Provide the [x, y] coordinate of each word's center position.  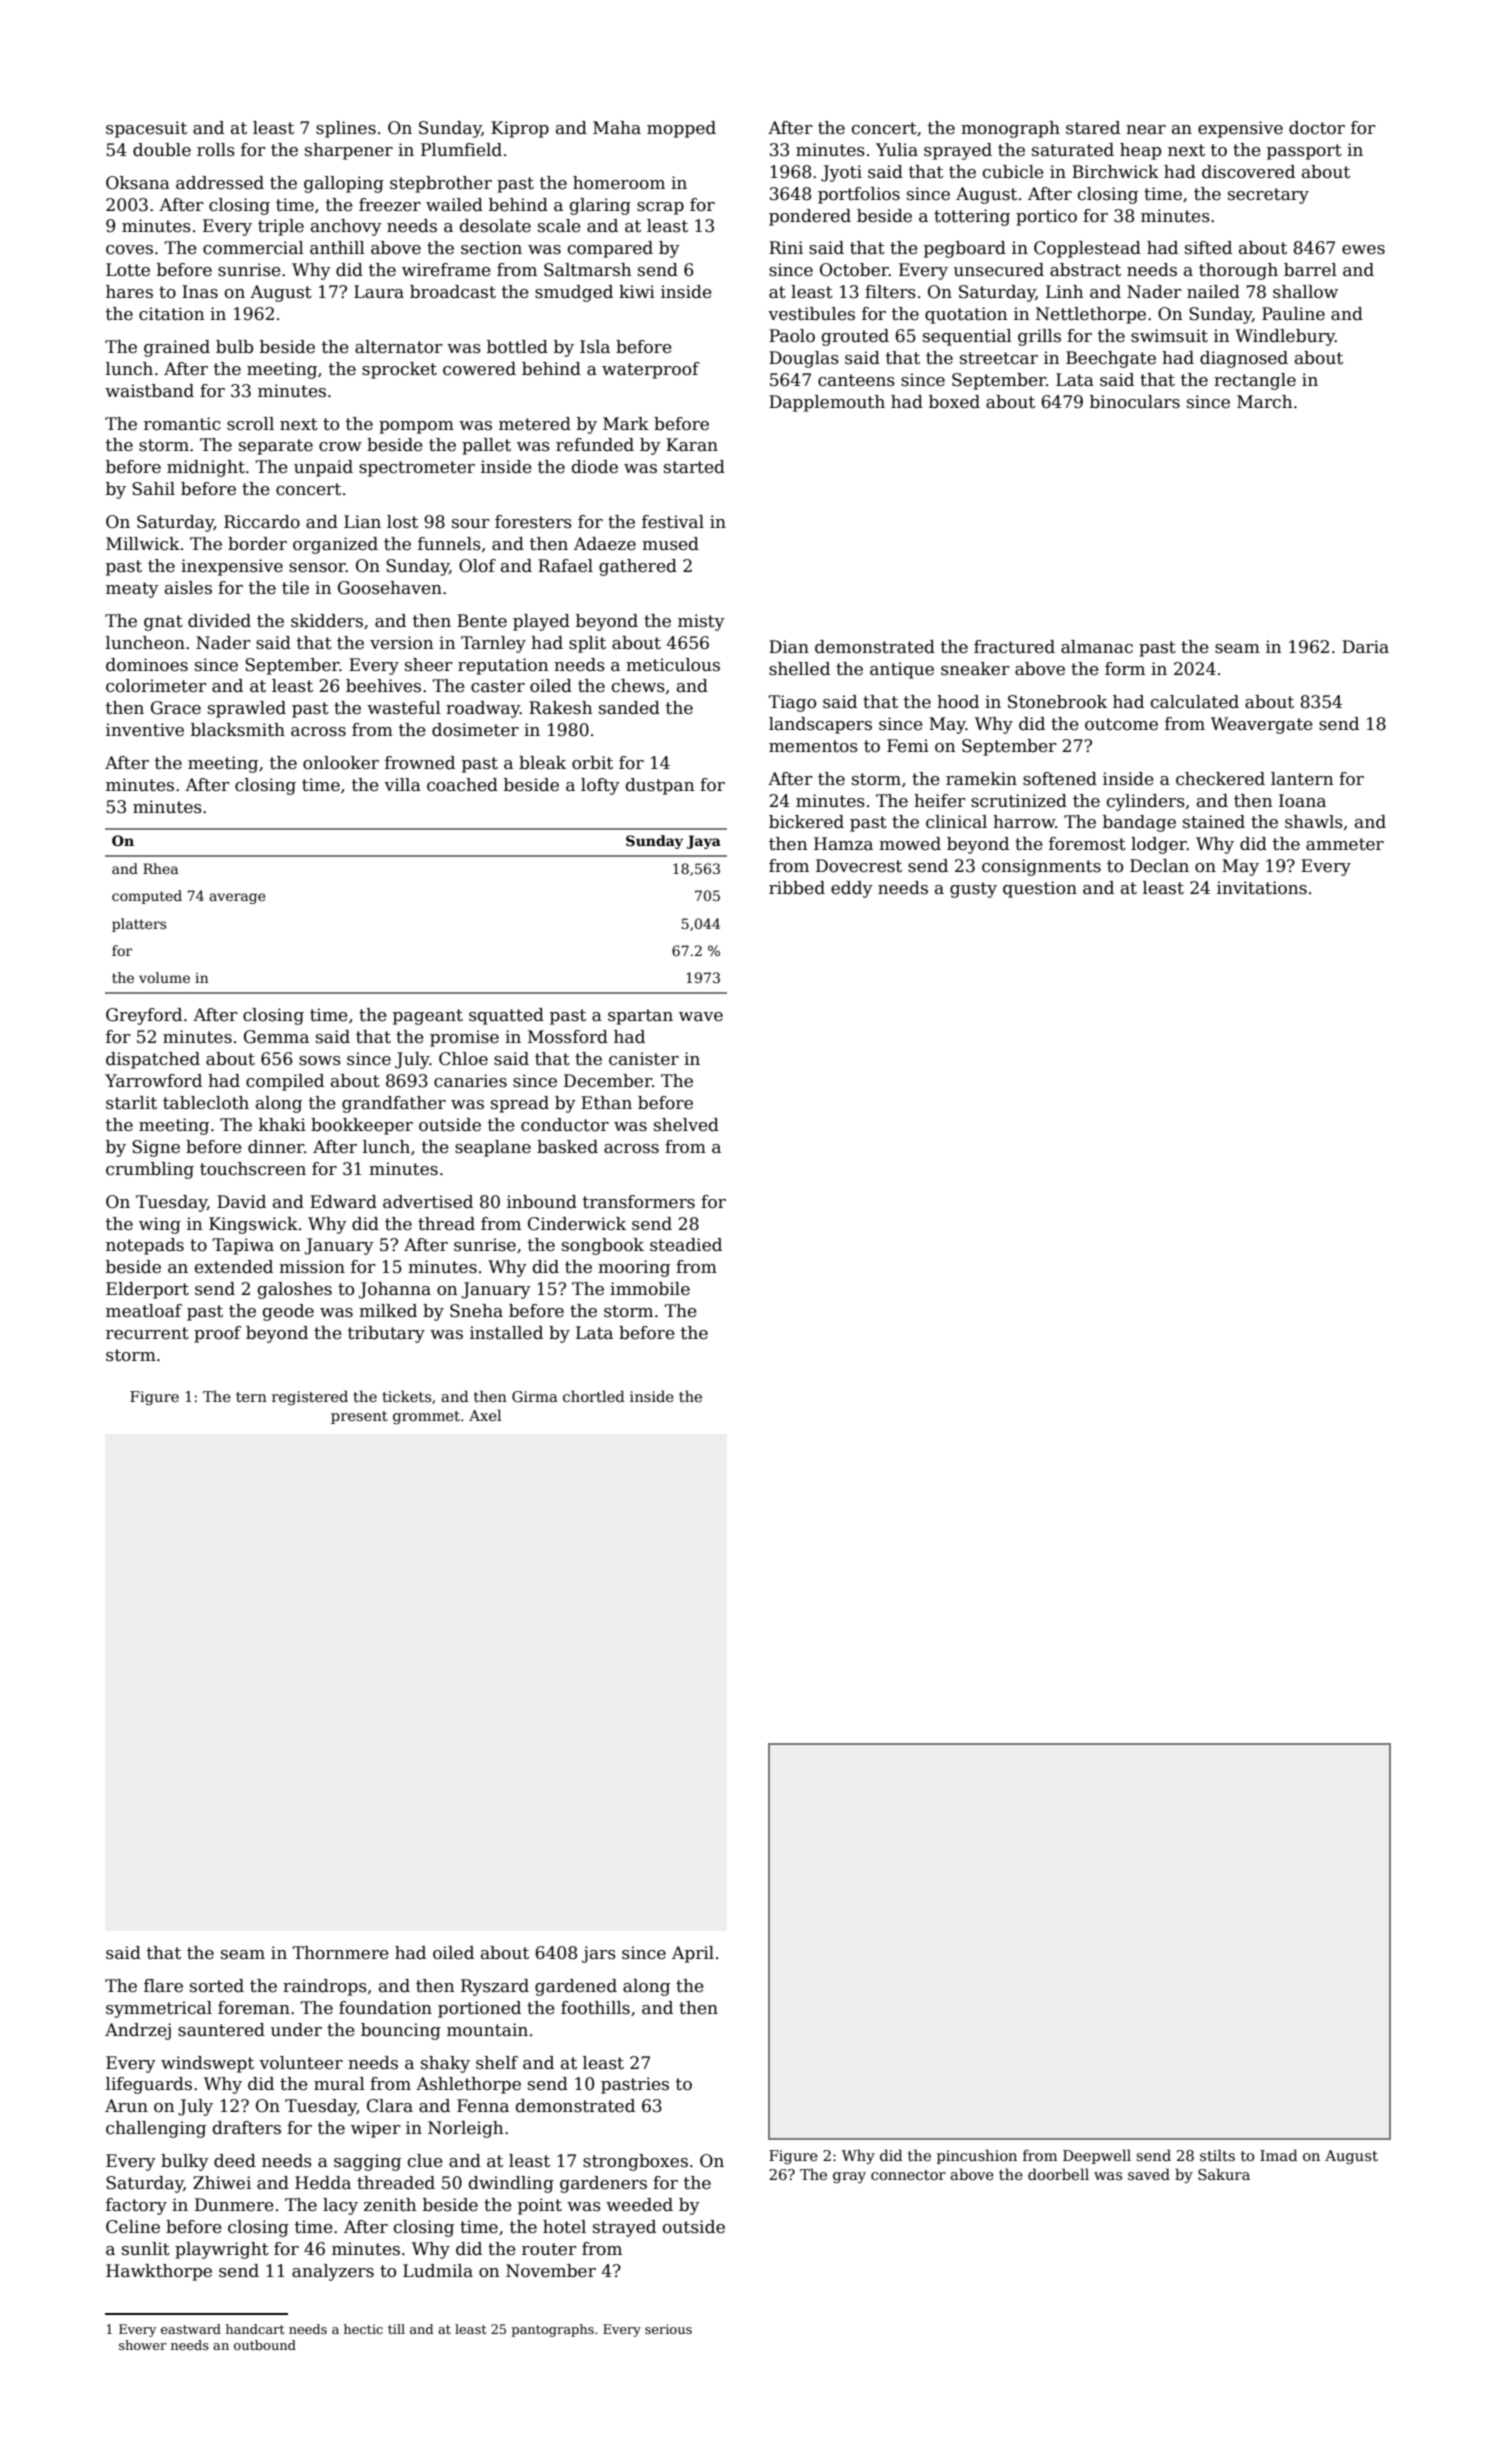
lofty [600, 786]
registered [310, 1397]
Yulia [897, 150]
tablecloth [206, 1103]
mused [670, 544]
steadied [686, 1245]
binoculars [1135, 402]
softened [1060, 779]
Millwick [143, 544]
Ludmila [438, 2271]
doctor [1317, 128]
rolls [216, 150]
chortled [594, 1396]
